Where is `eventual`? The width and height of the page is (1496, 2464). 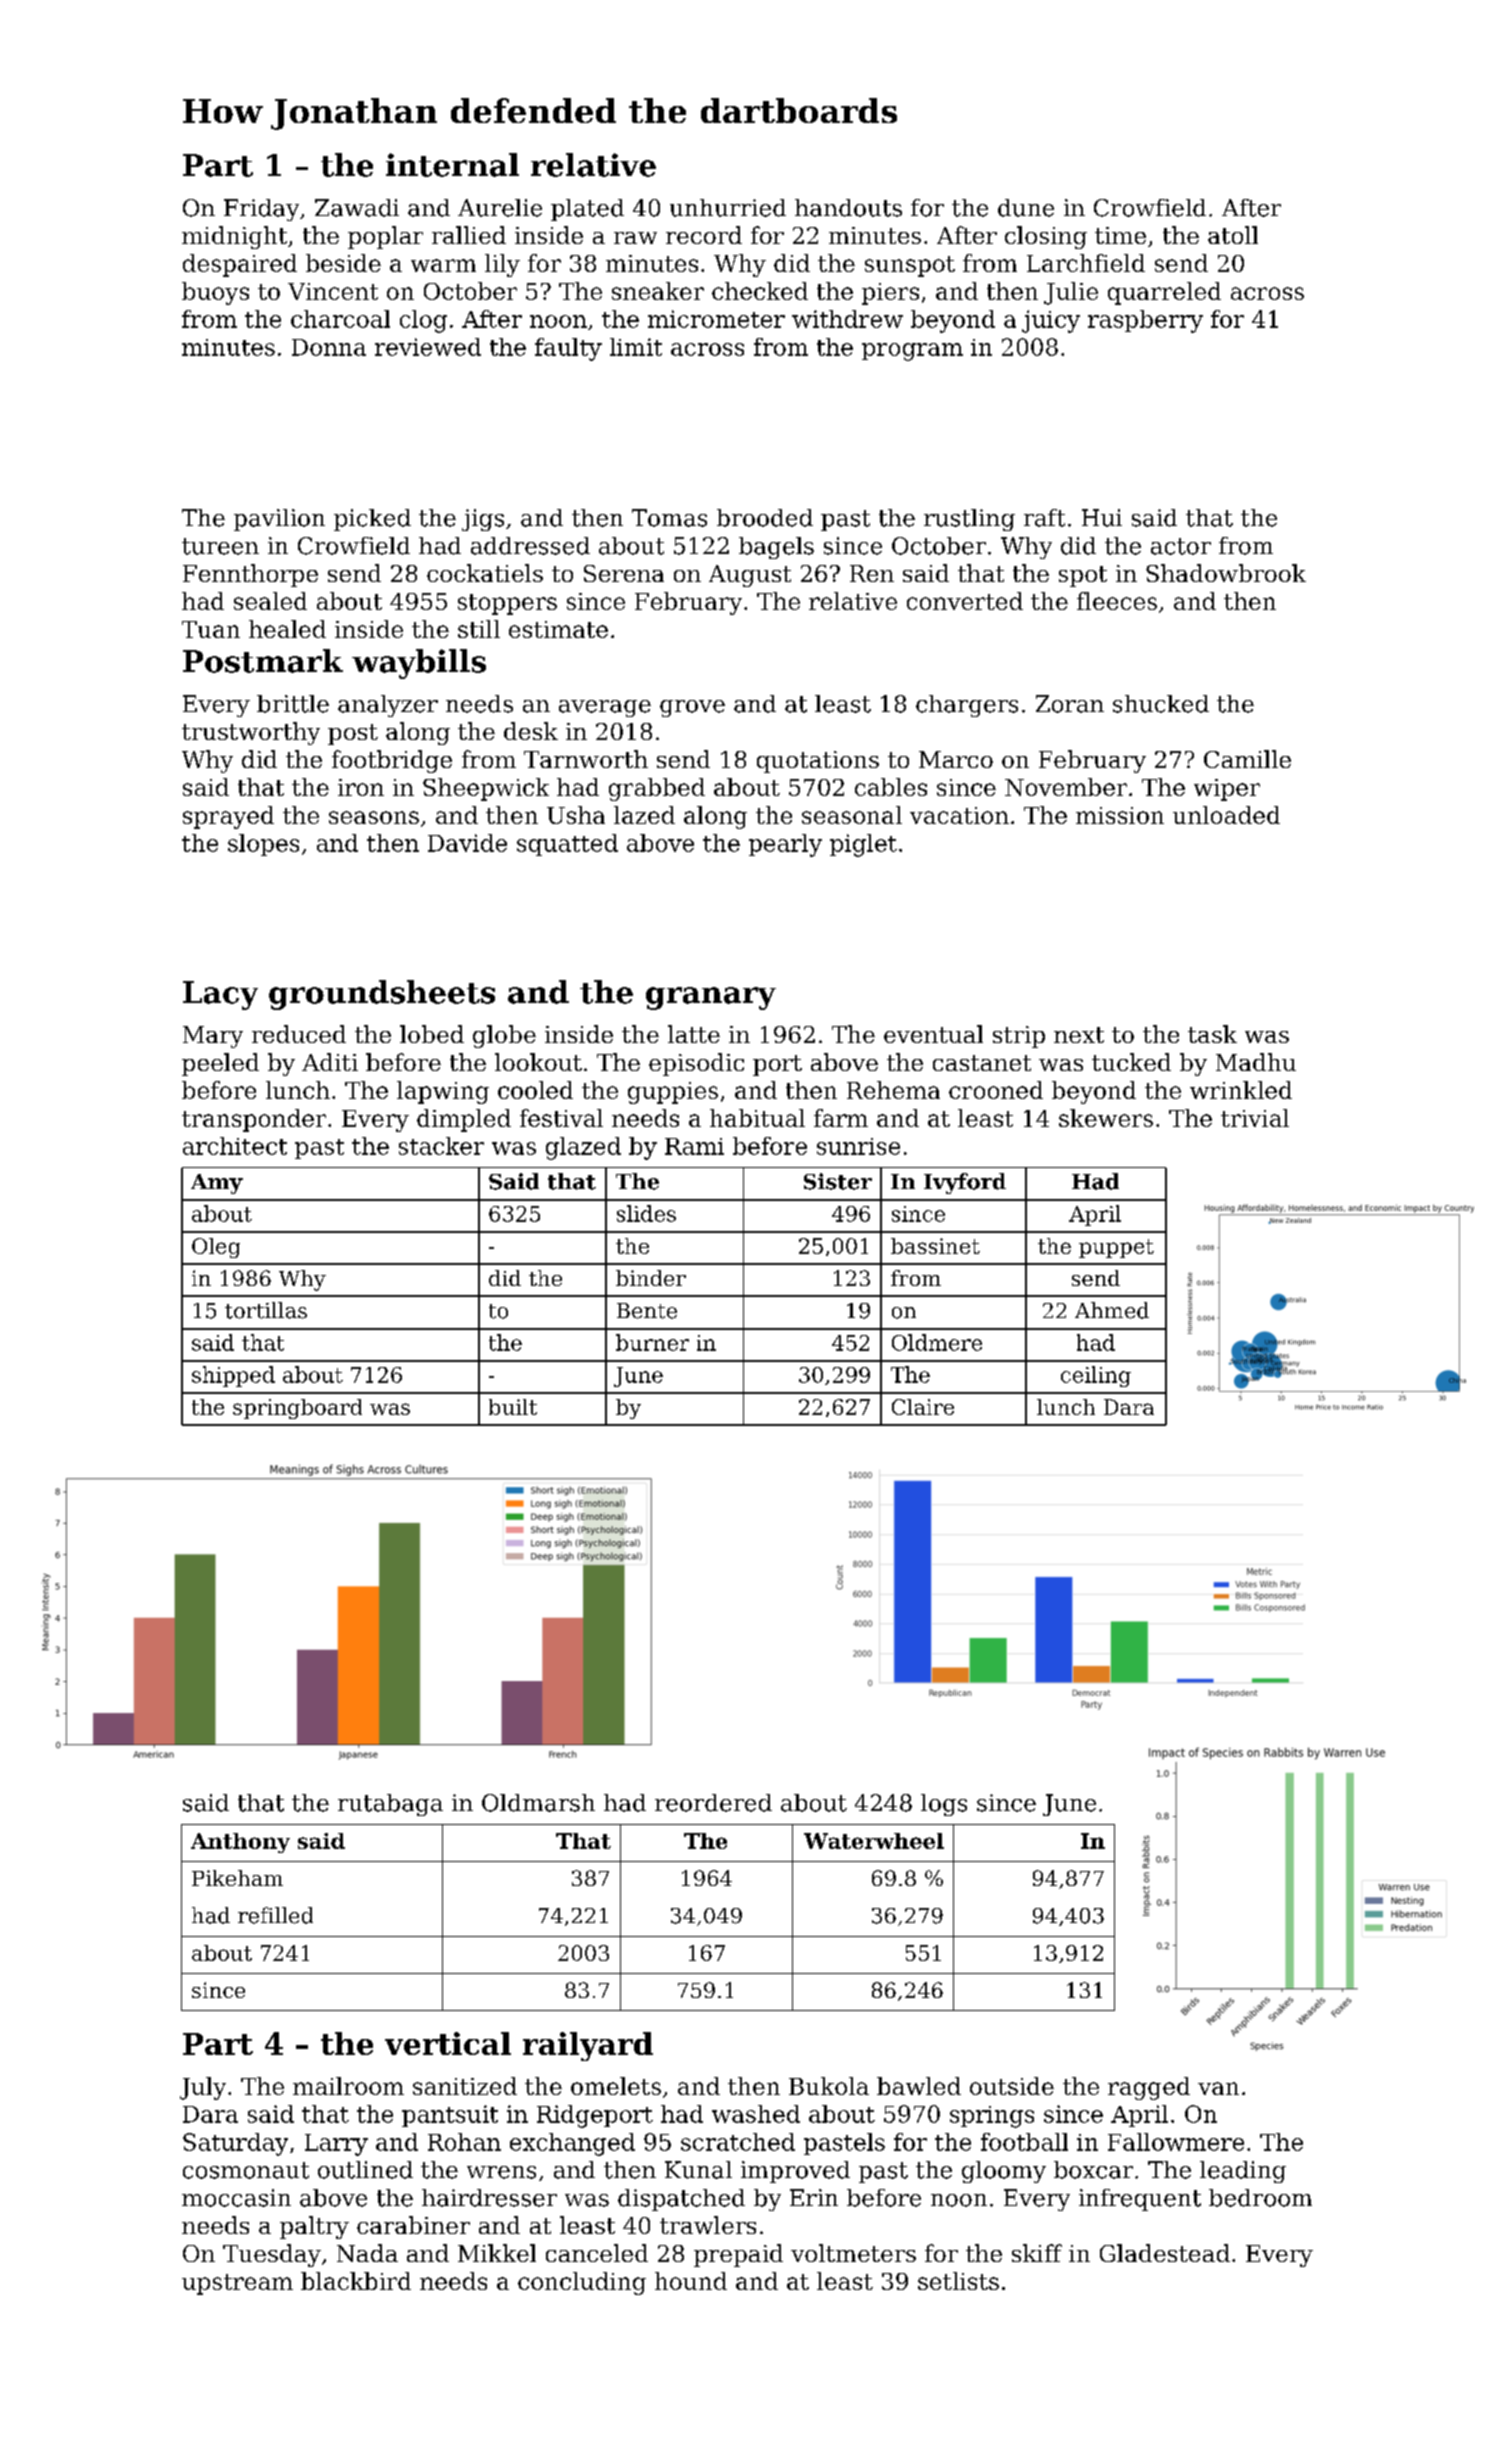 eventual is located at coordinates (933, 1034).
